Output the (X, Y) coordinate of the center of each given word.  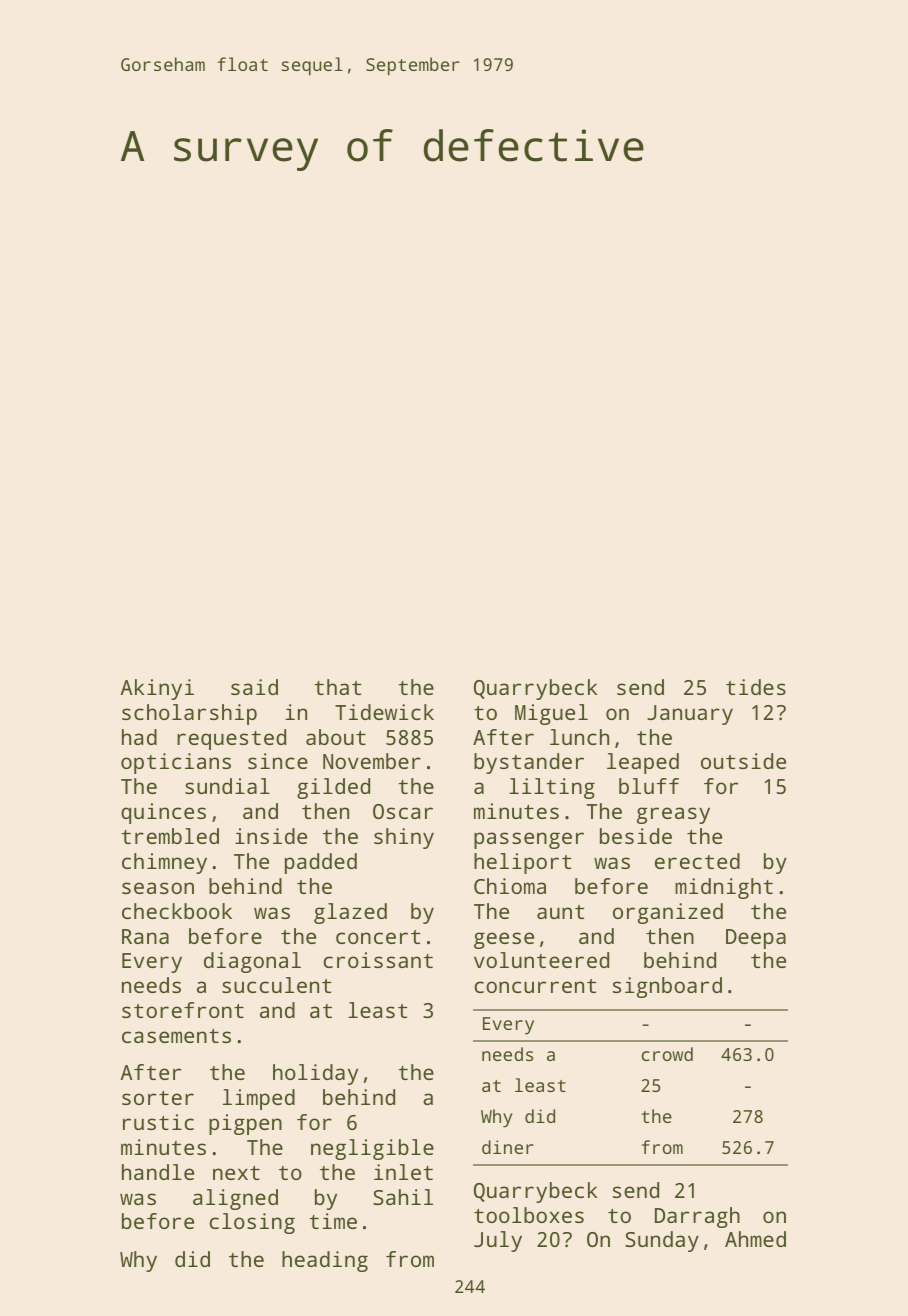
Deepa (756, 939)
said (254, 687)
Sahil (403, 1197)
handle (158, 1172)
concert (378, 937)
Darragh (697, 1217)
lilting (552, 788)
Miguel (551, 714)
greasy (673, 815)
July (498, 1241)
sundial (227, 786)
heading (325, 1261)
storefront (183, 1010)
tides (756, 687)
